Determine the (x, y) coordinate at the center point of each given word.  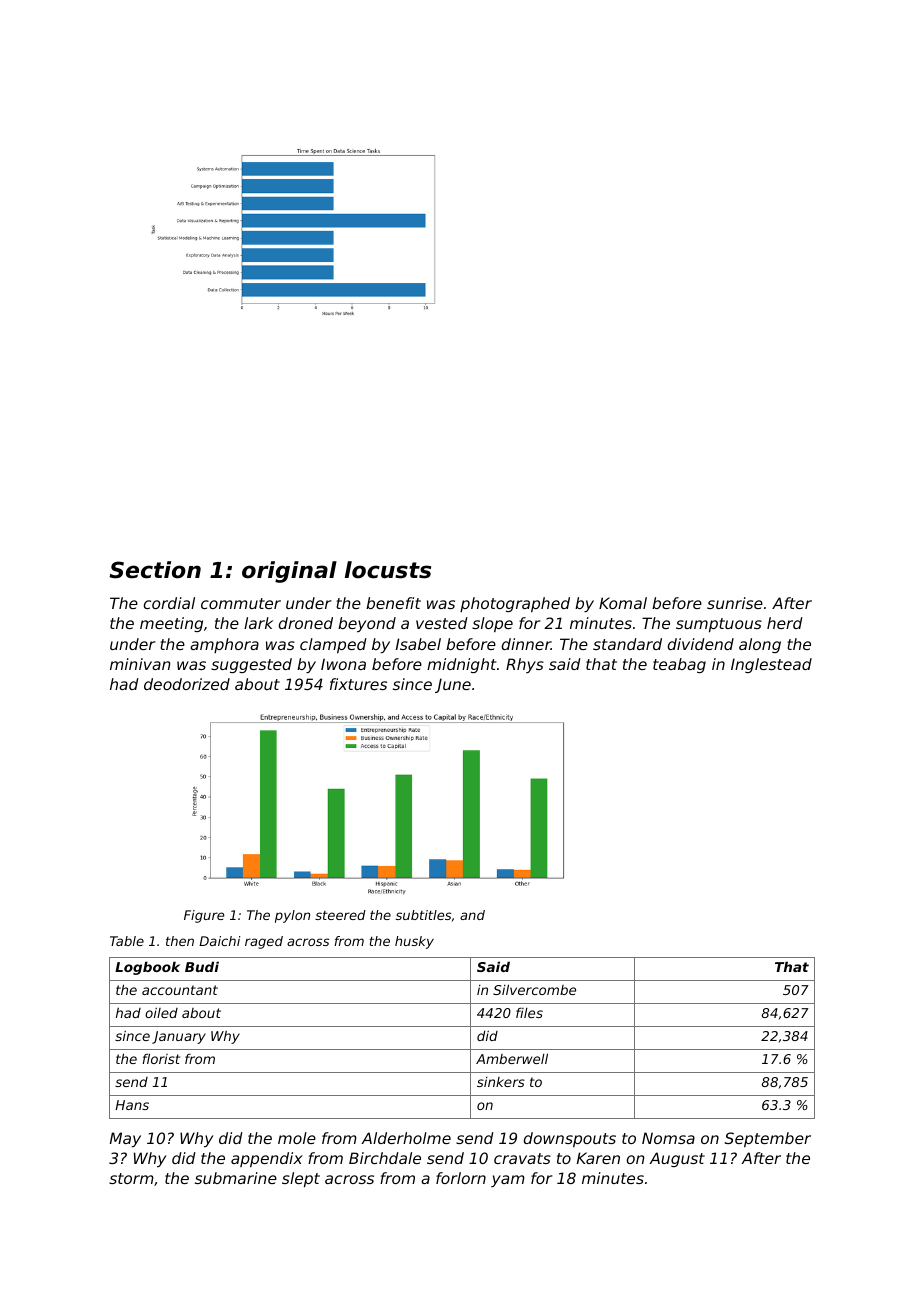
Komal (623, 603)
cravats (522, 1158)
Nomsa (668, 1138)
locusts (388, 570)
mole (297, 1138)
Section (155, 570)
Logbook (147, 968)
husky (414, 942)
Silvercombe (534, 989)
